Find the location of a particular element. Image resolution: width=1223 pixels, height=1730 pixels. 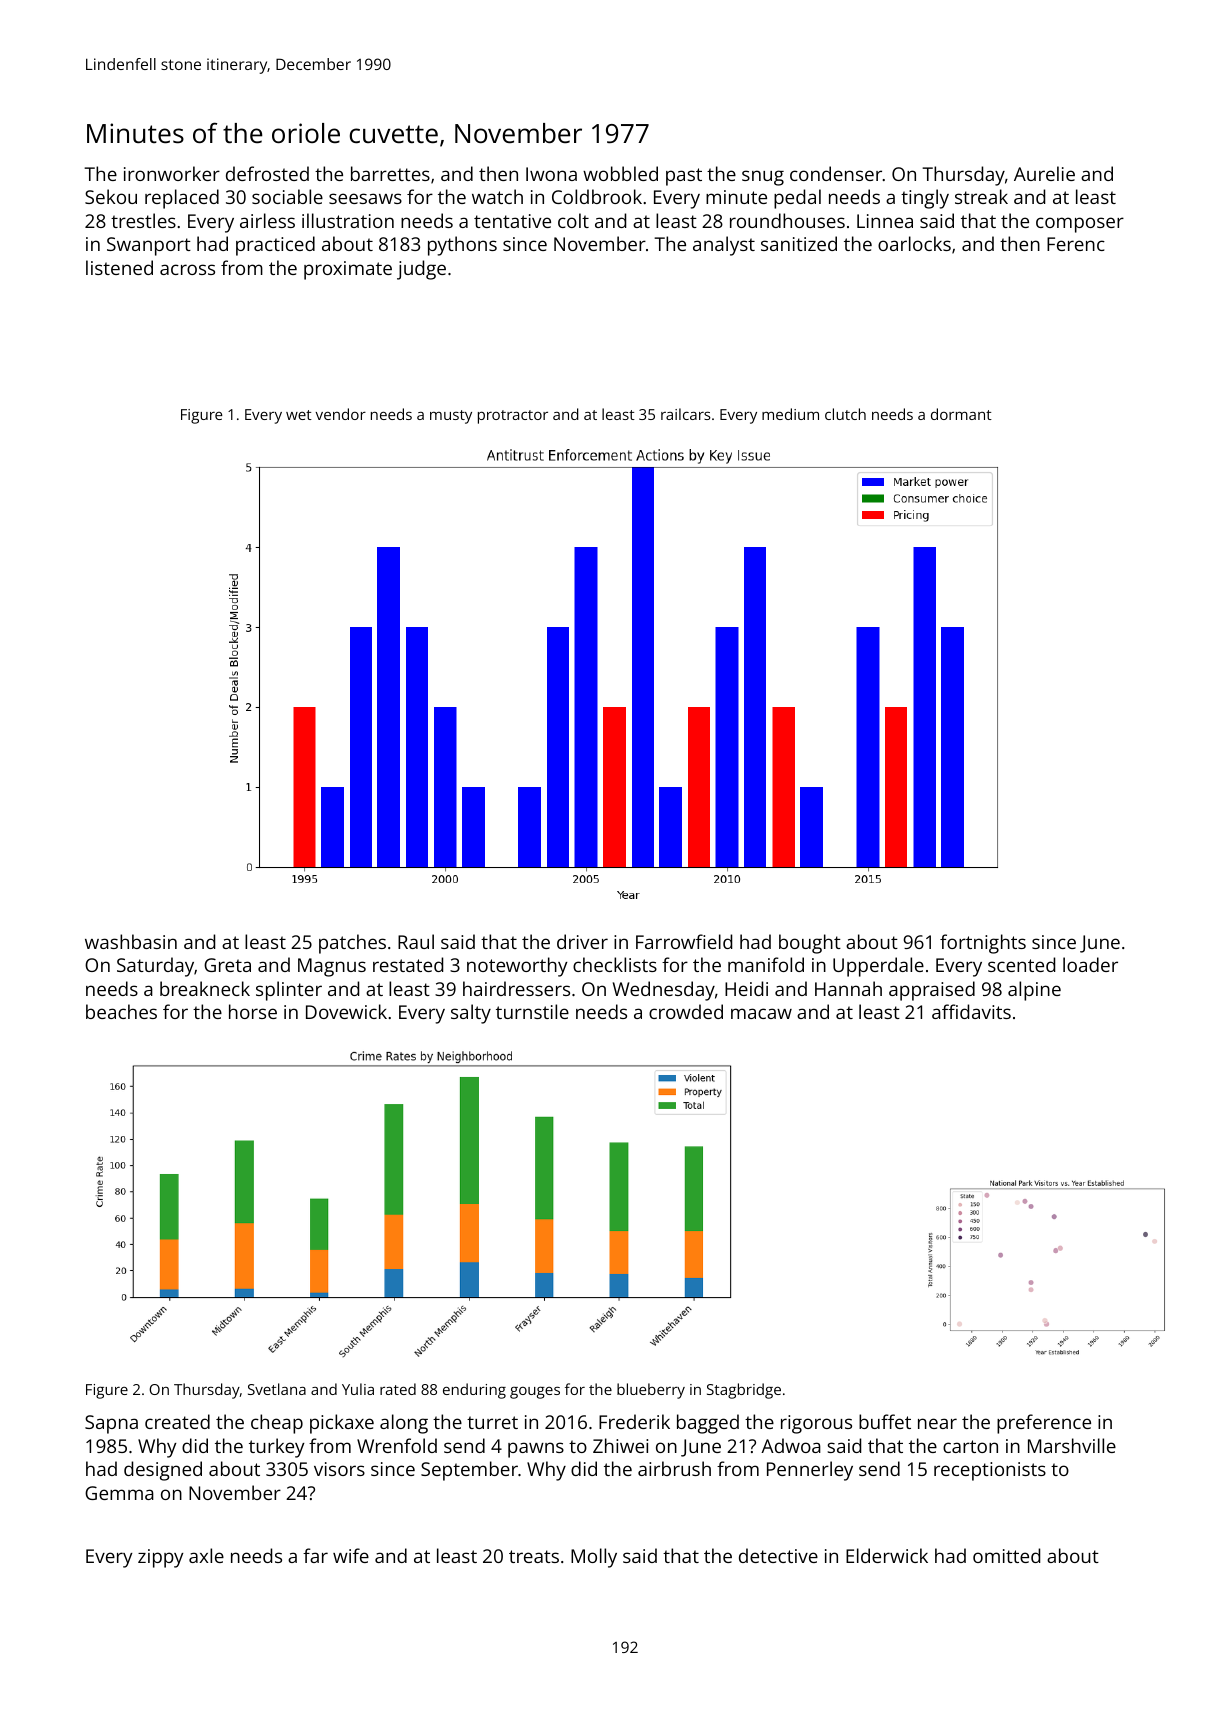

wet is located at coordinates (299, 415).
